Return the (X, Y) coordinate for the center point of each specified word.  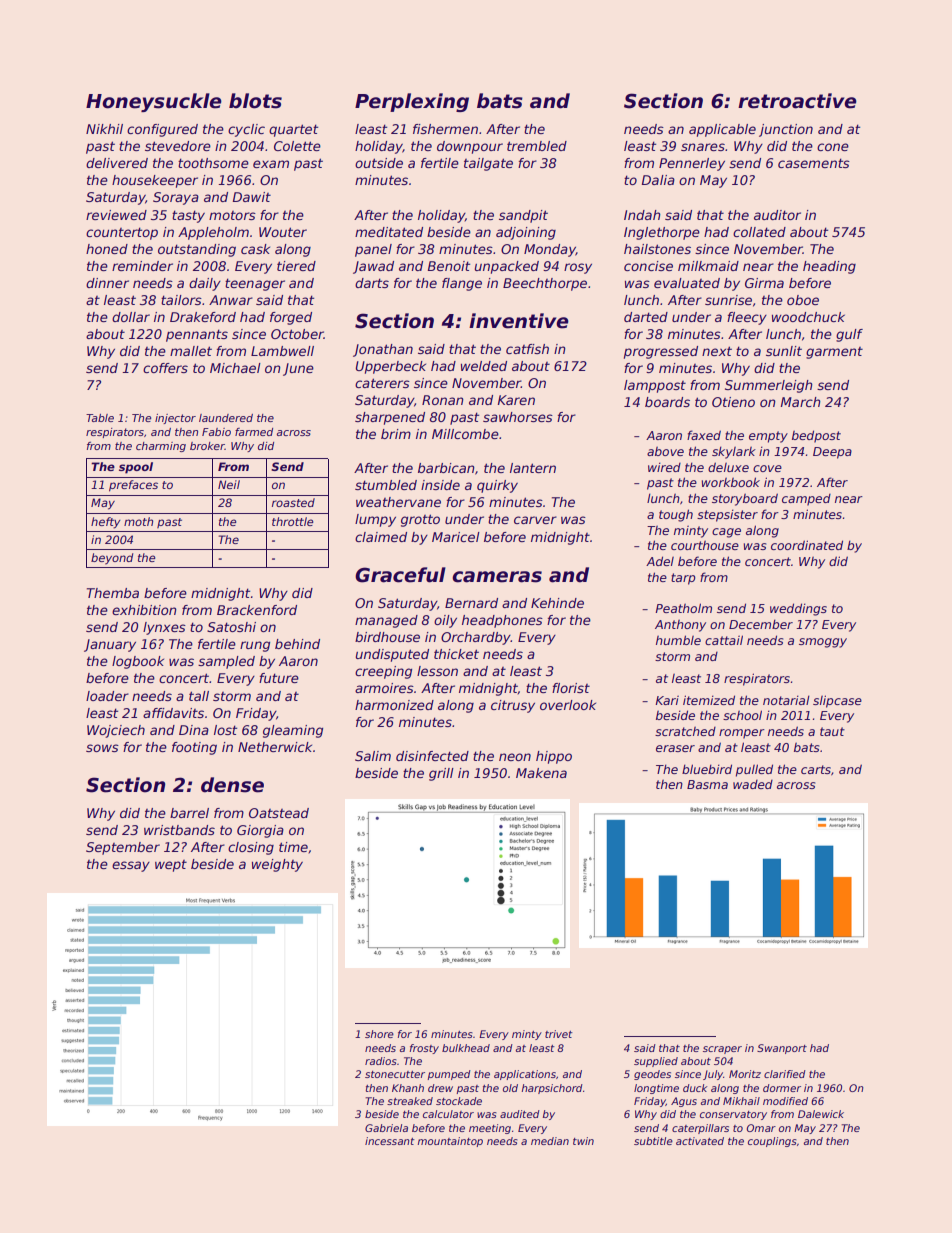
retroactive (797, 101)
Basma (707, 784)
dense (232, 785)
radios (381, 1061)
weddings (798, 609)
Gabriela (386, 1128)
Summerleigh (769, 386)
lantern (533, 468)
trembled (537, 146)
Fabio (216, 432)
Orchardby (476, 638)
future (279, 678)
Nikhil (104, 129)
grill (441, 774)
